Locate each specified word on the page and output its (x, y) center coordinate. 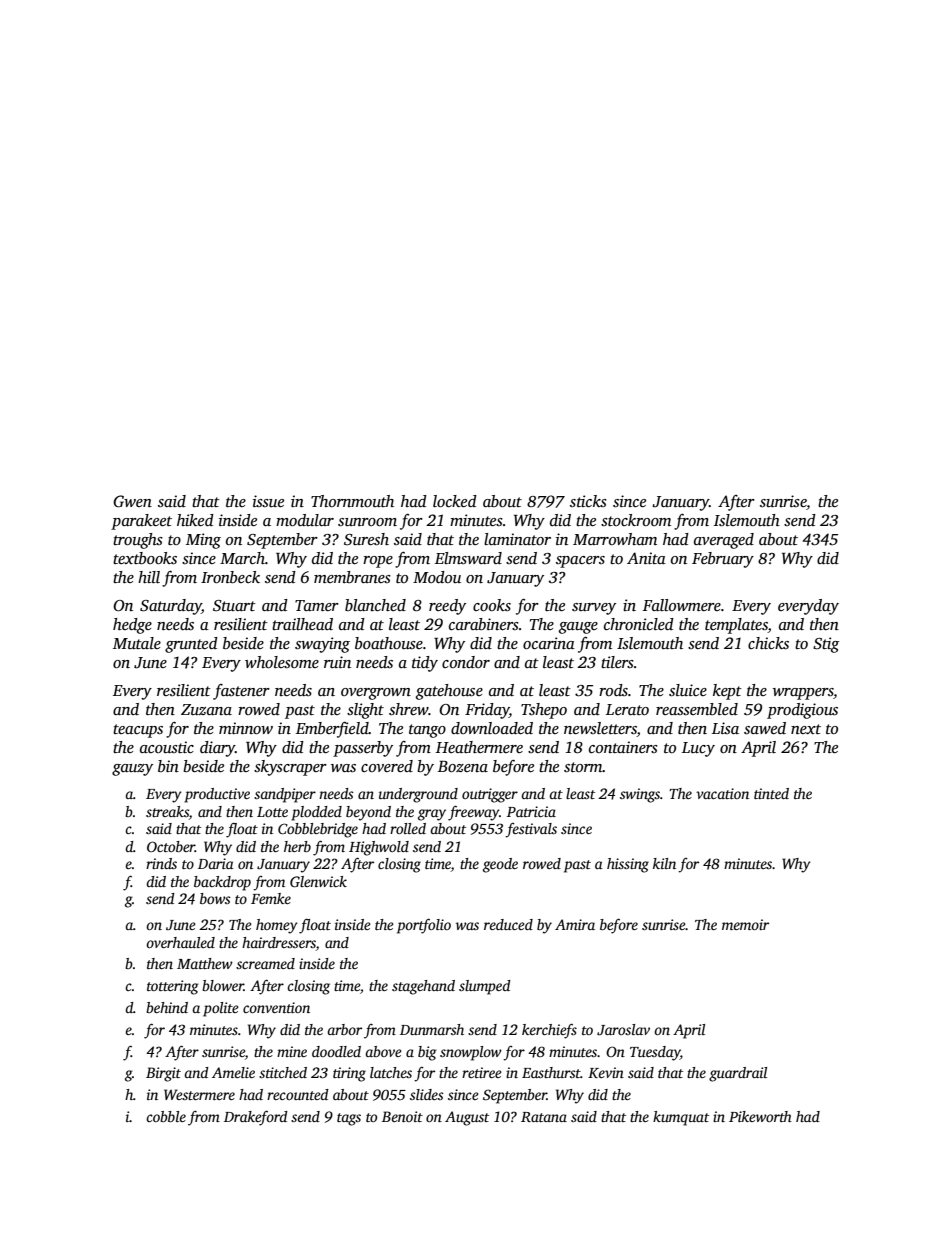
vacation (722, 793)
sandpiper (285, 795)
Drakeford (256, 1118)
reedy (447, 607)
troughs (138, 541)
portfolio (424, 926)
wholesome (282, 662)
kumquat (681, 1118)
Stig (826, 645)
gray (432, 815)
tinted (771, 793)
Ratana (544, 1117)
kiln (664, 863)
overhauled (180, 942)
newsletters (600, 729)
